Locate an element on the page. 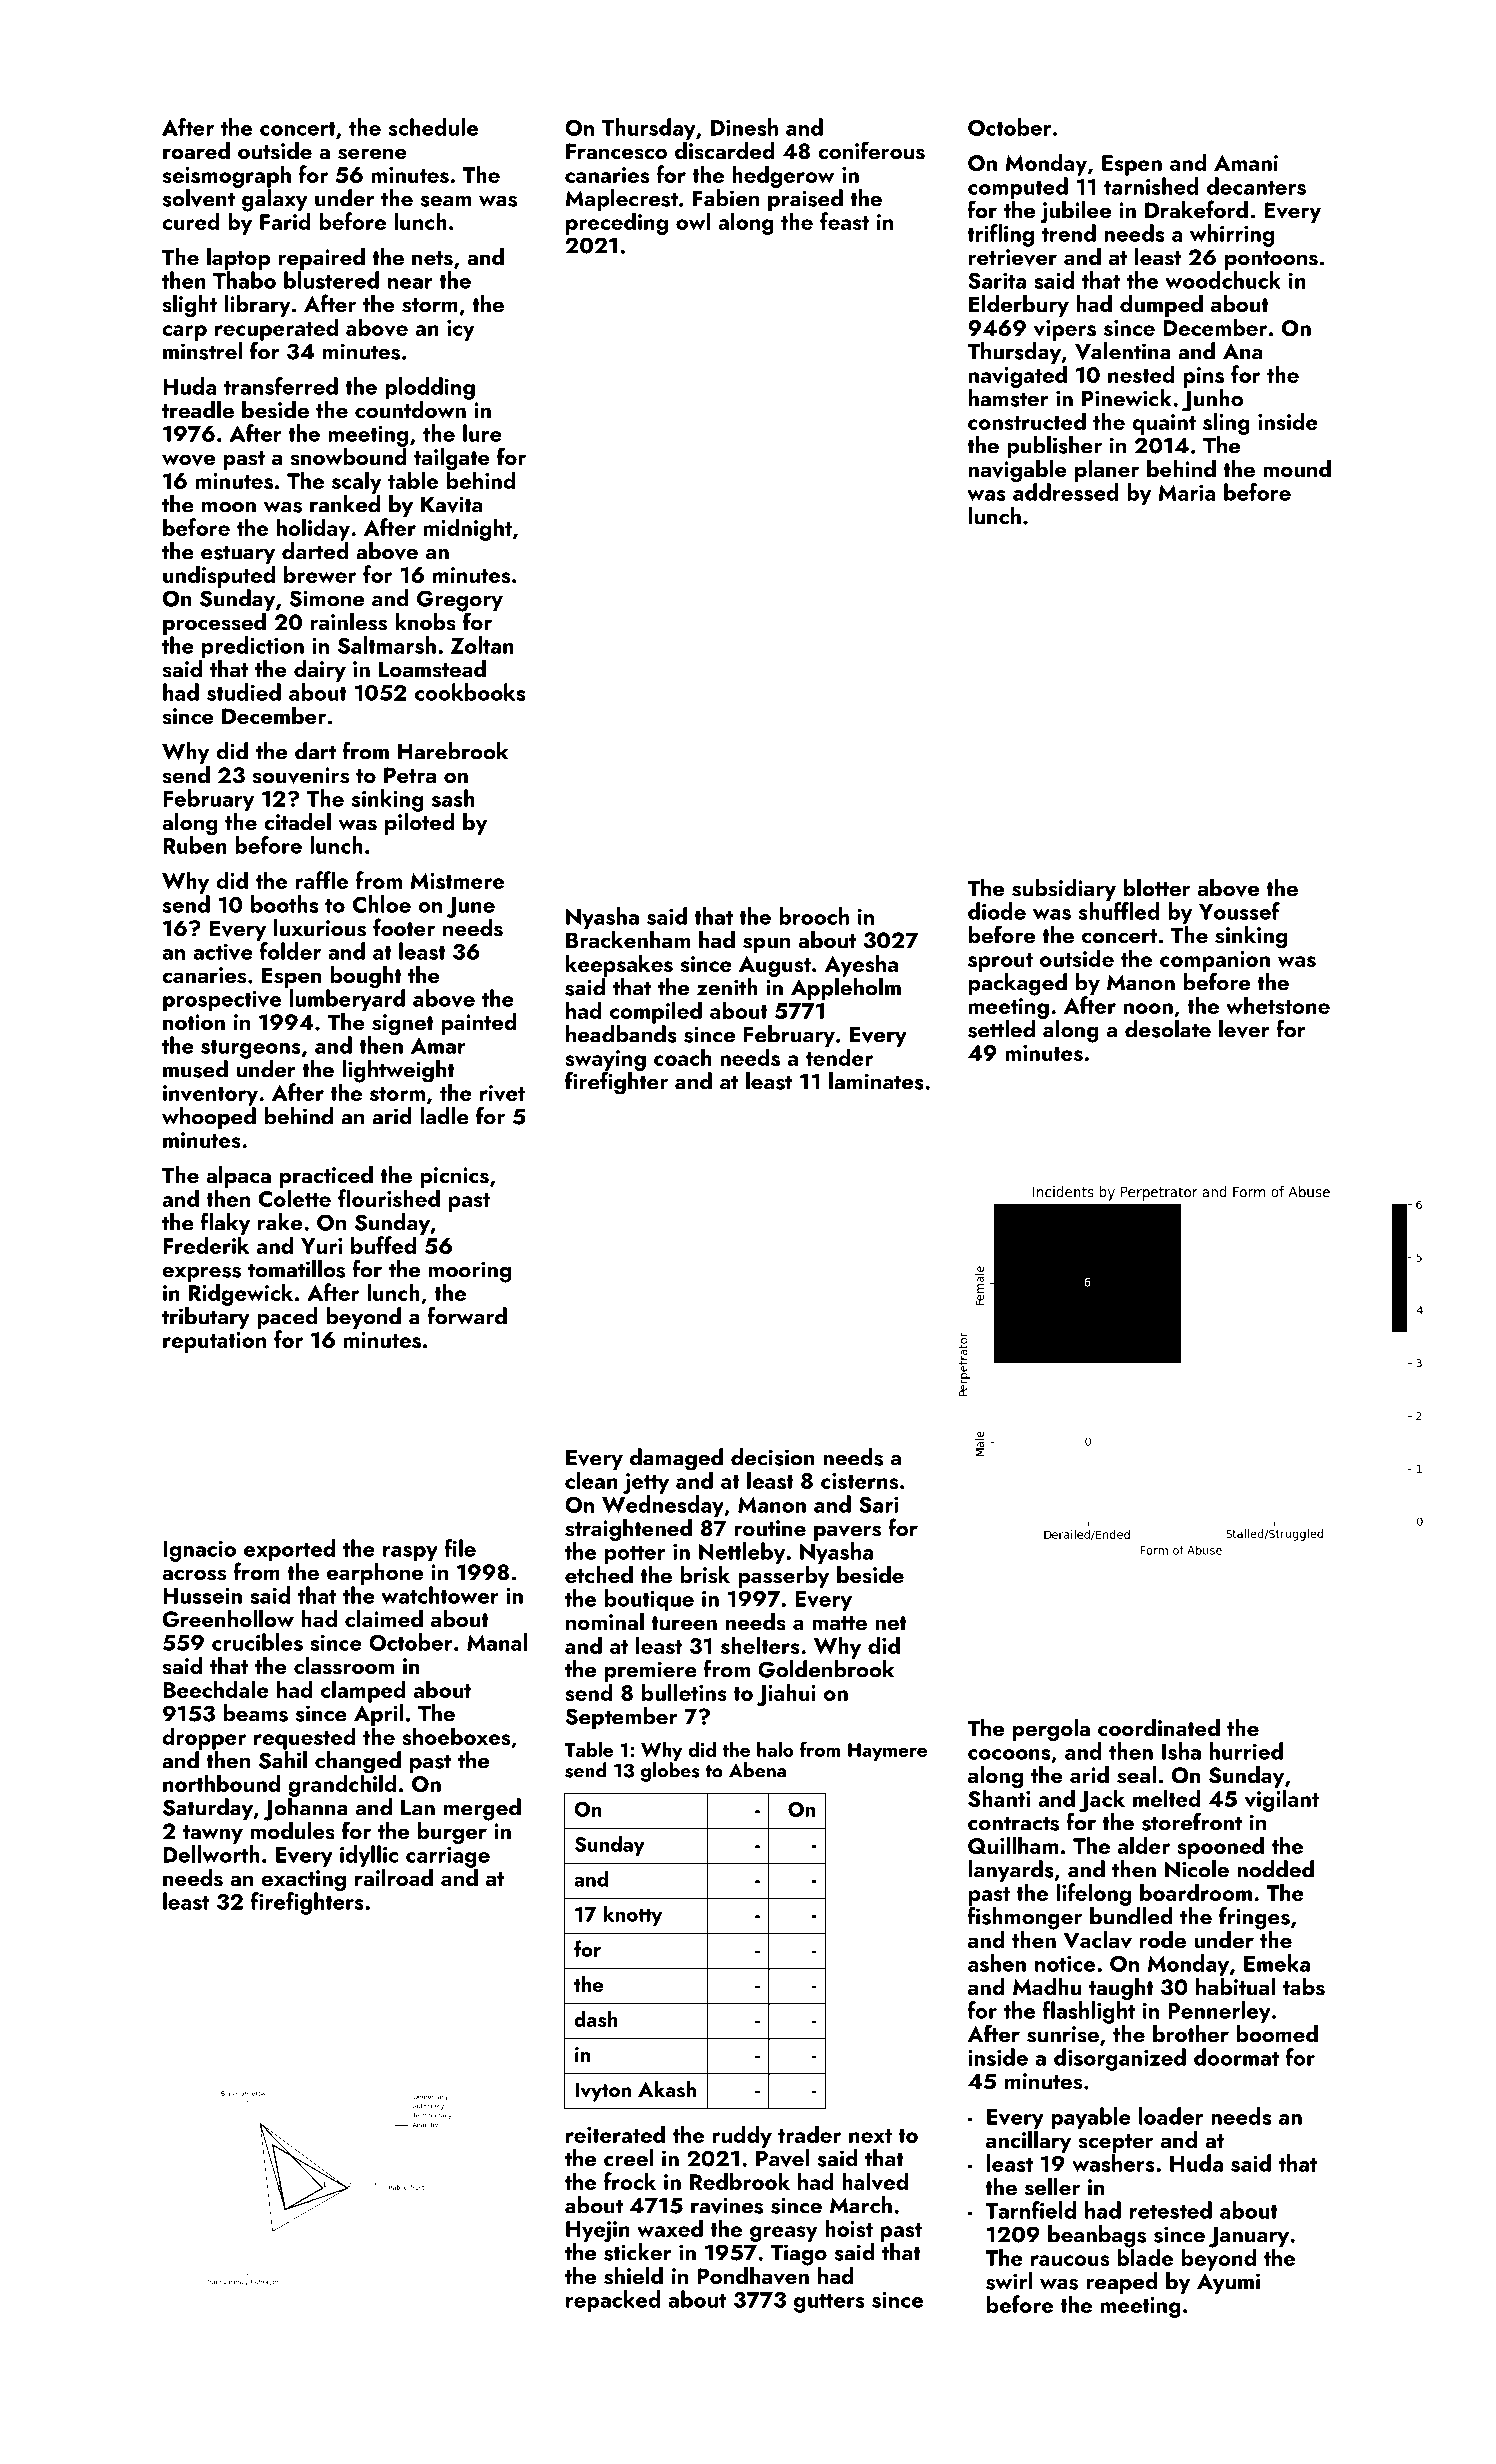 The width and height of the image is (1496, 2464). Amani is located at coordinates (1246, 163).
